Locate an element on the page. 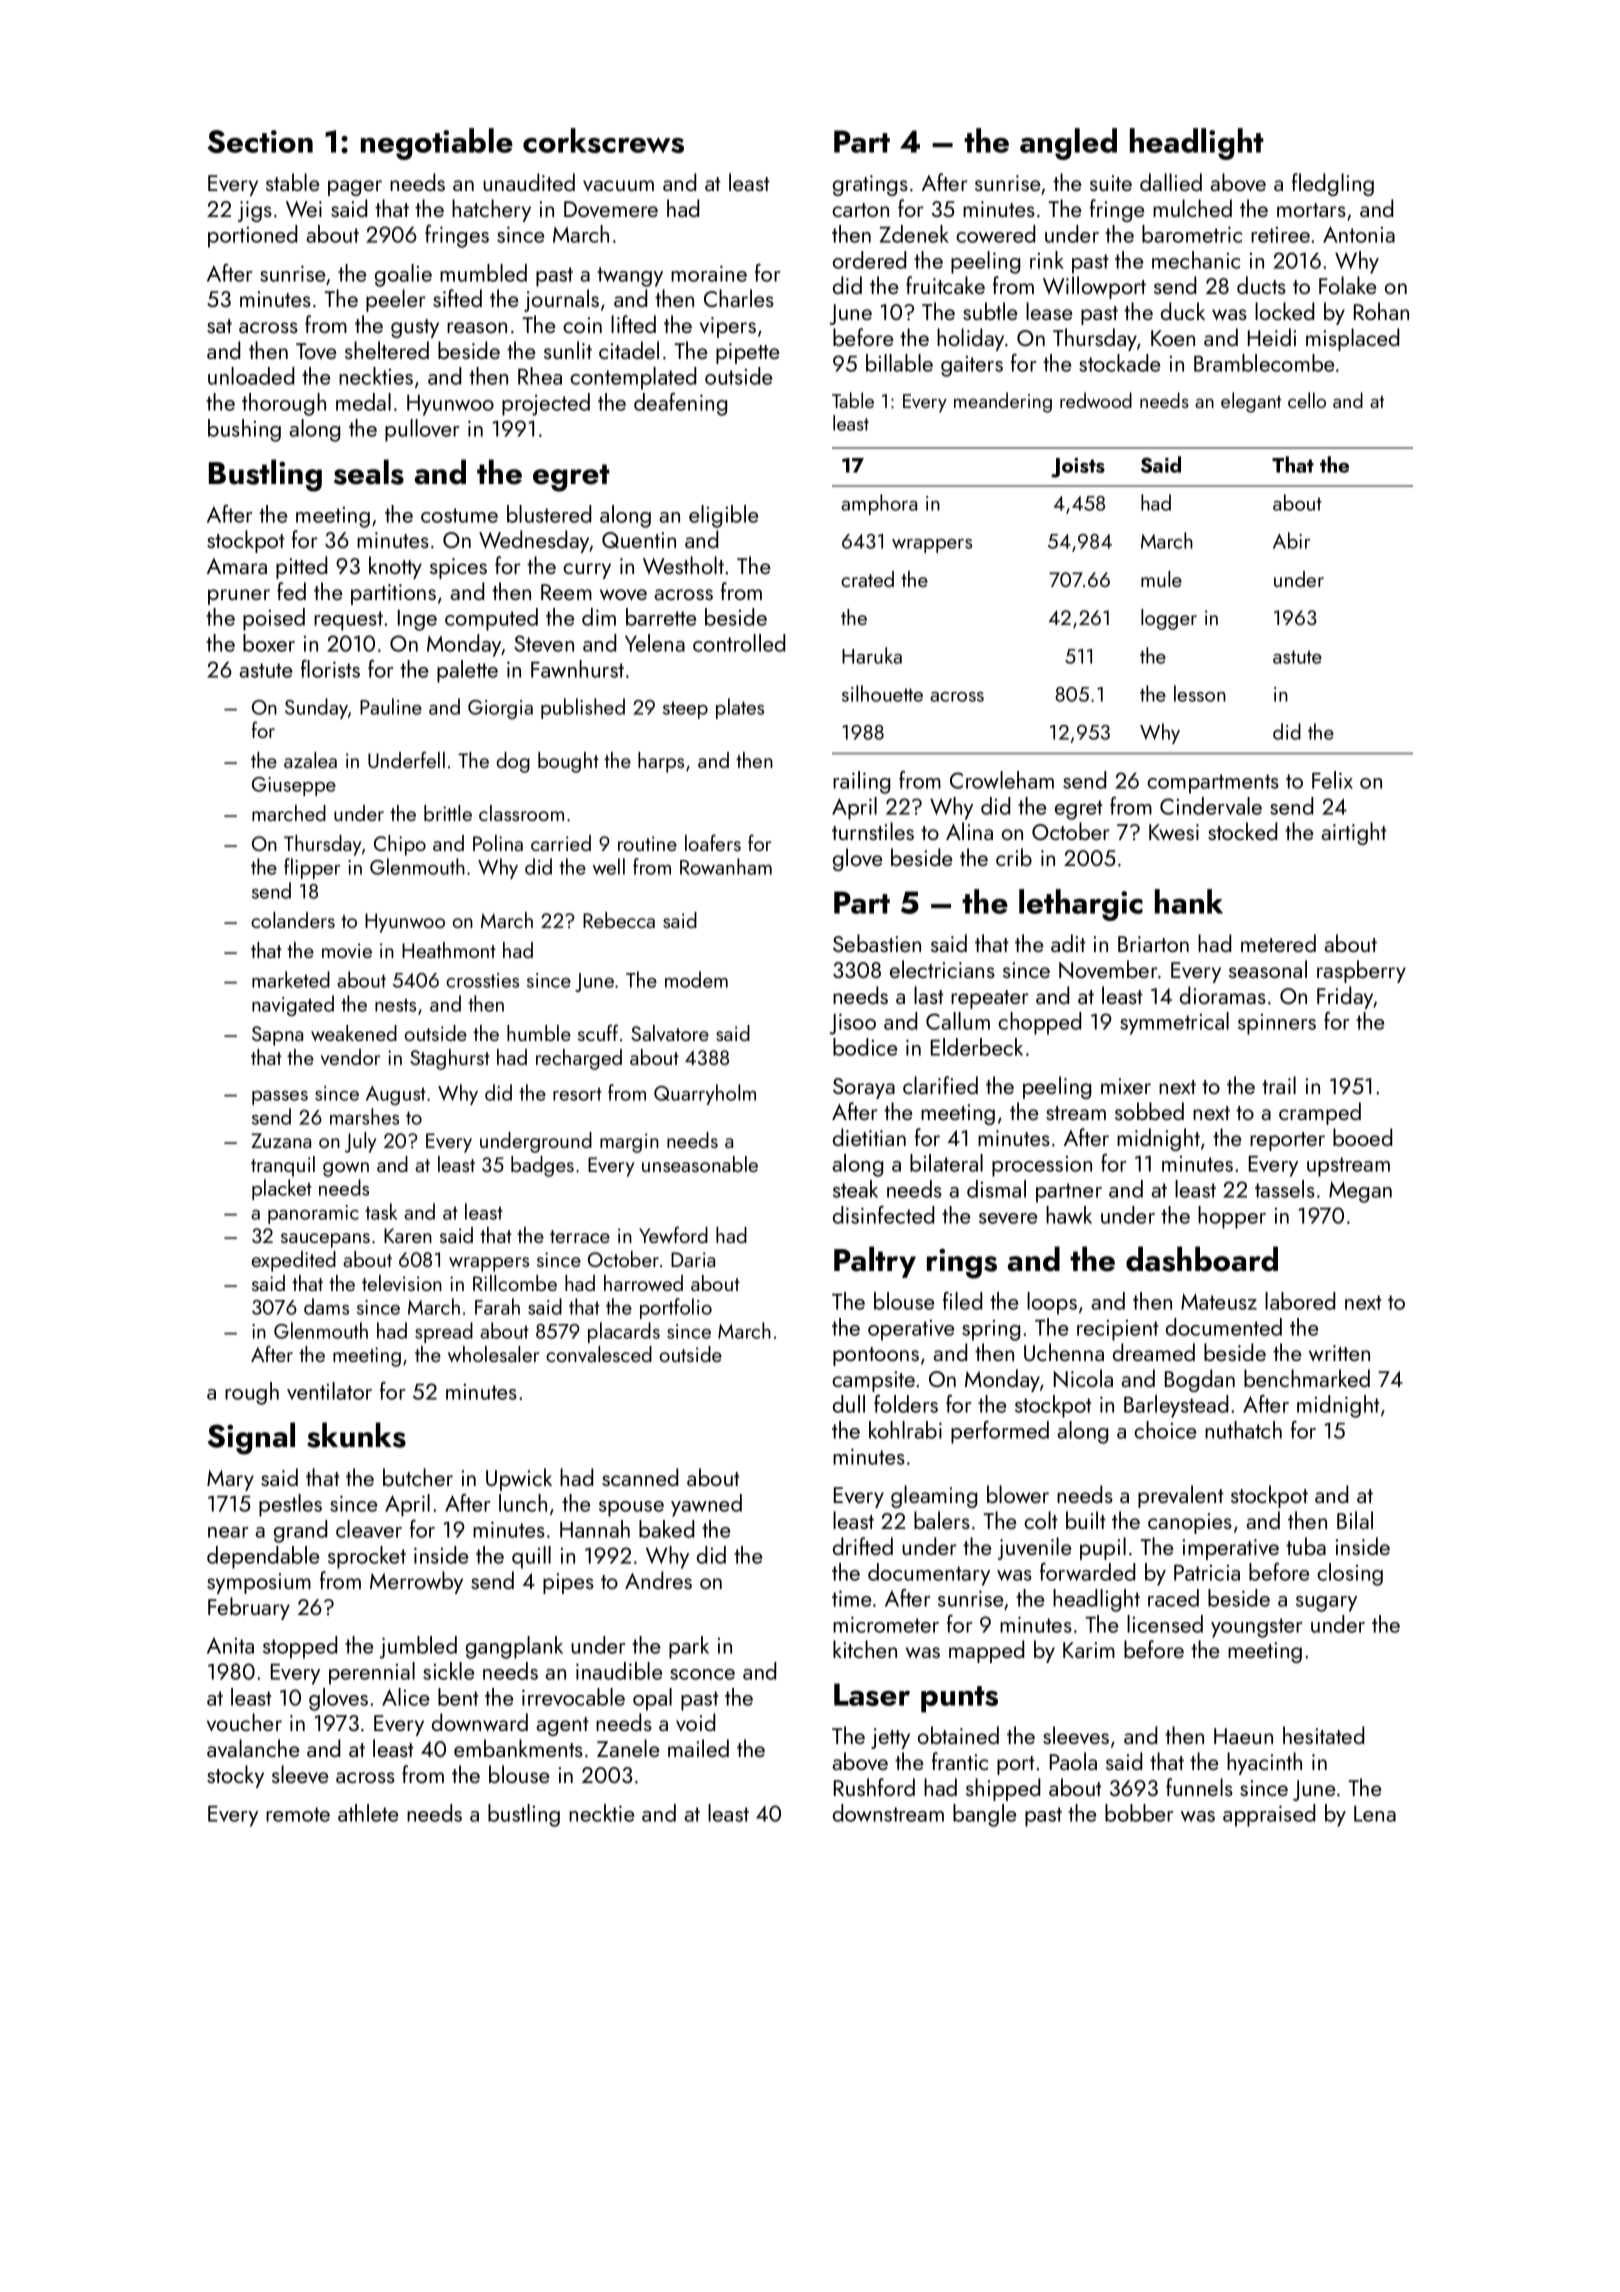 The image size is (1620, 2292). appraised is located at coordinates (1269, 1815).
